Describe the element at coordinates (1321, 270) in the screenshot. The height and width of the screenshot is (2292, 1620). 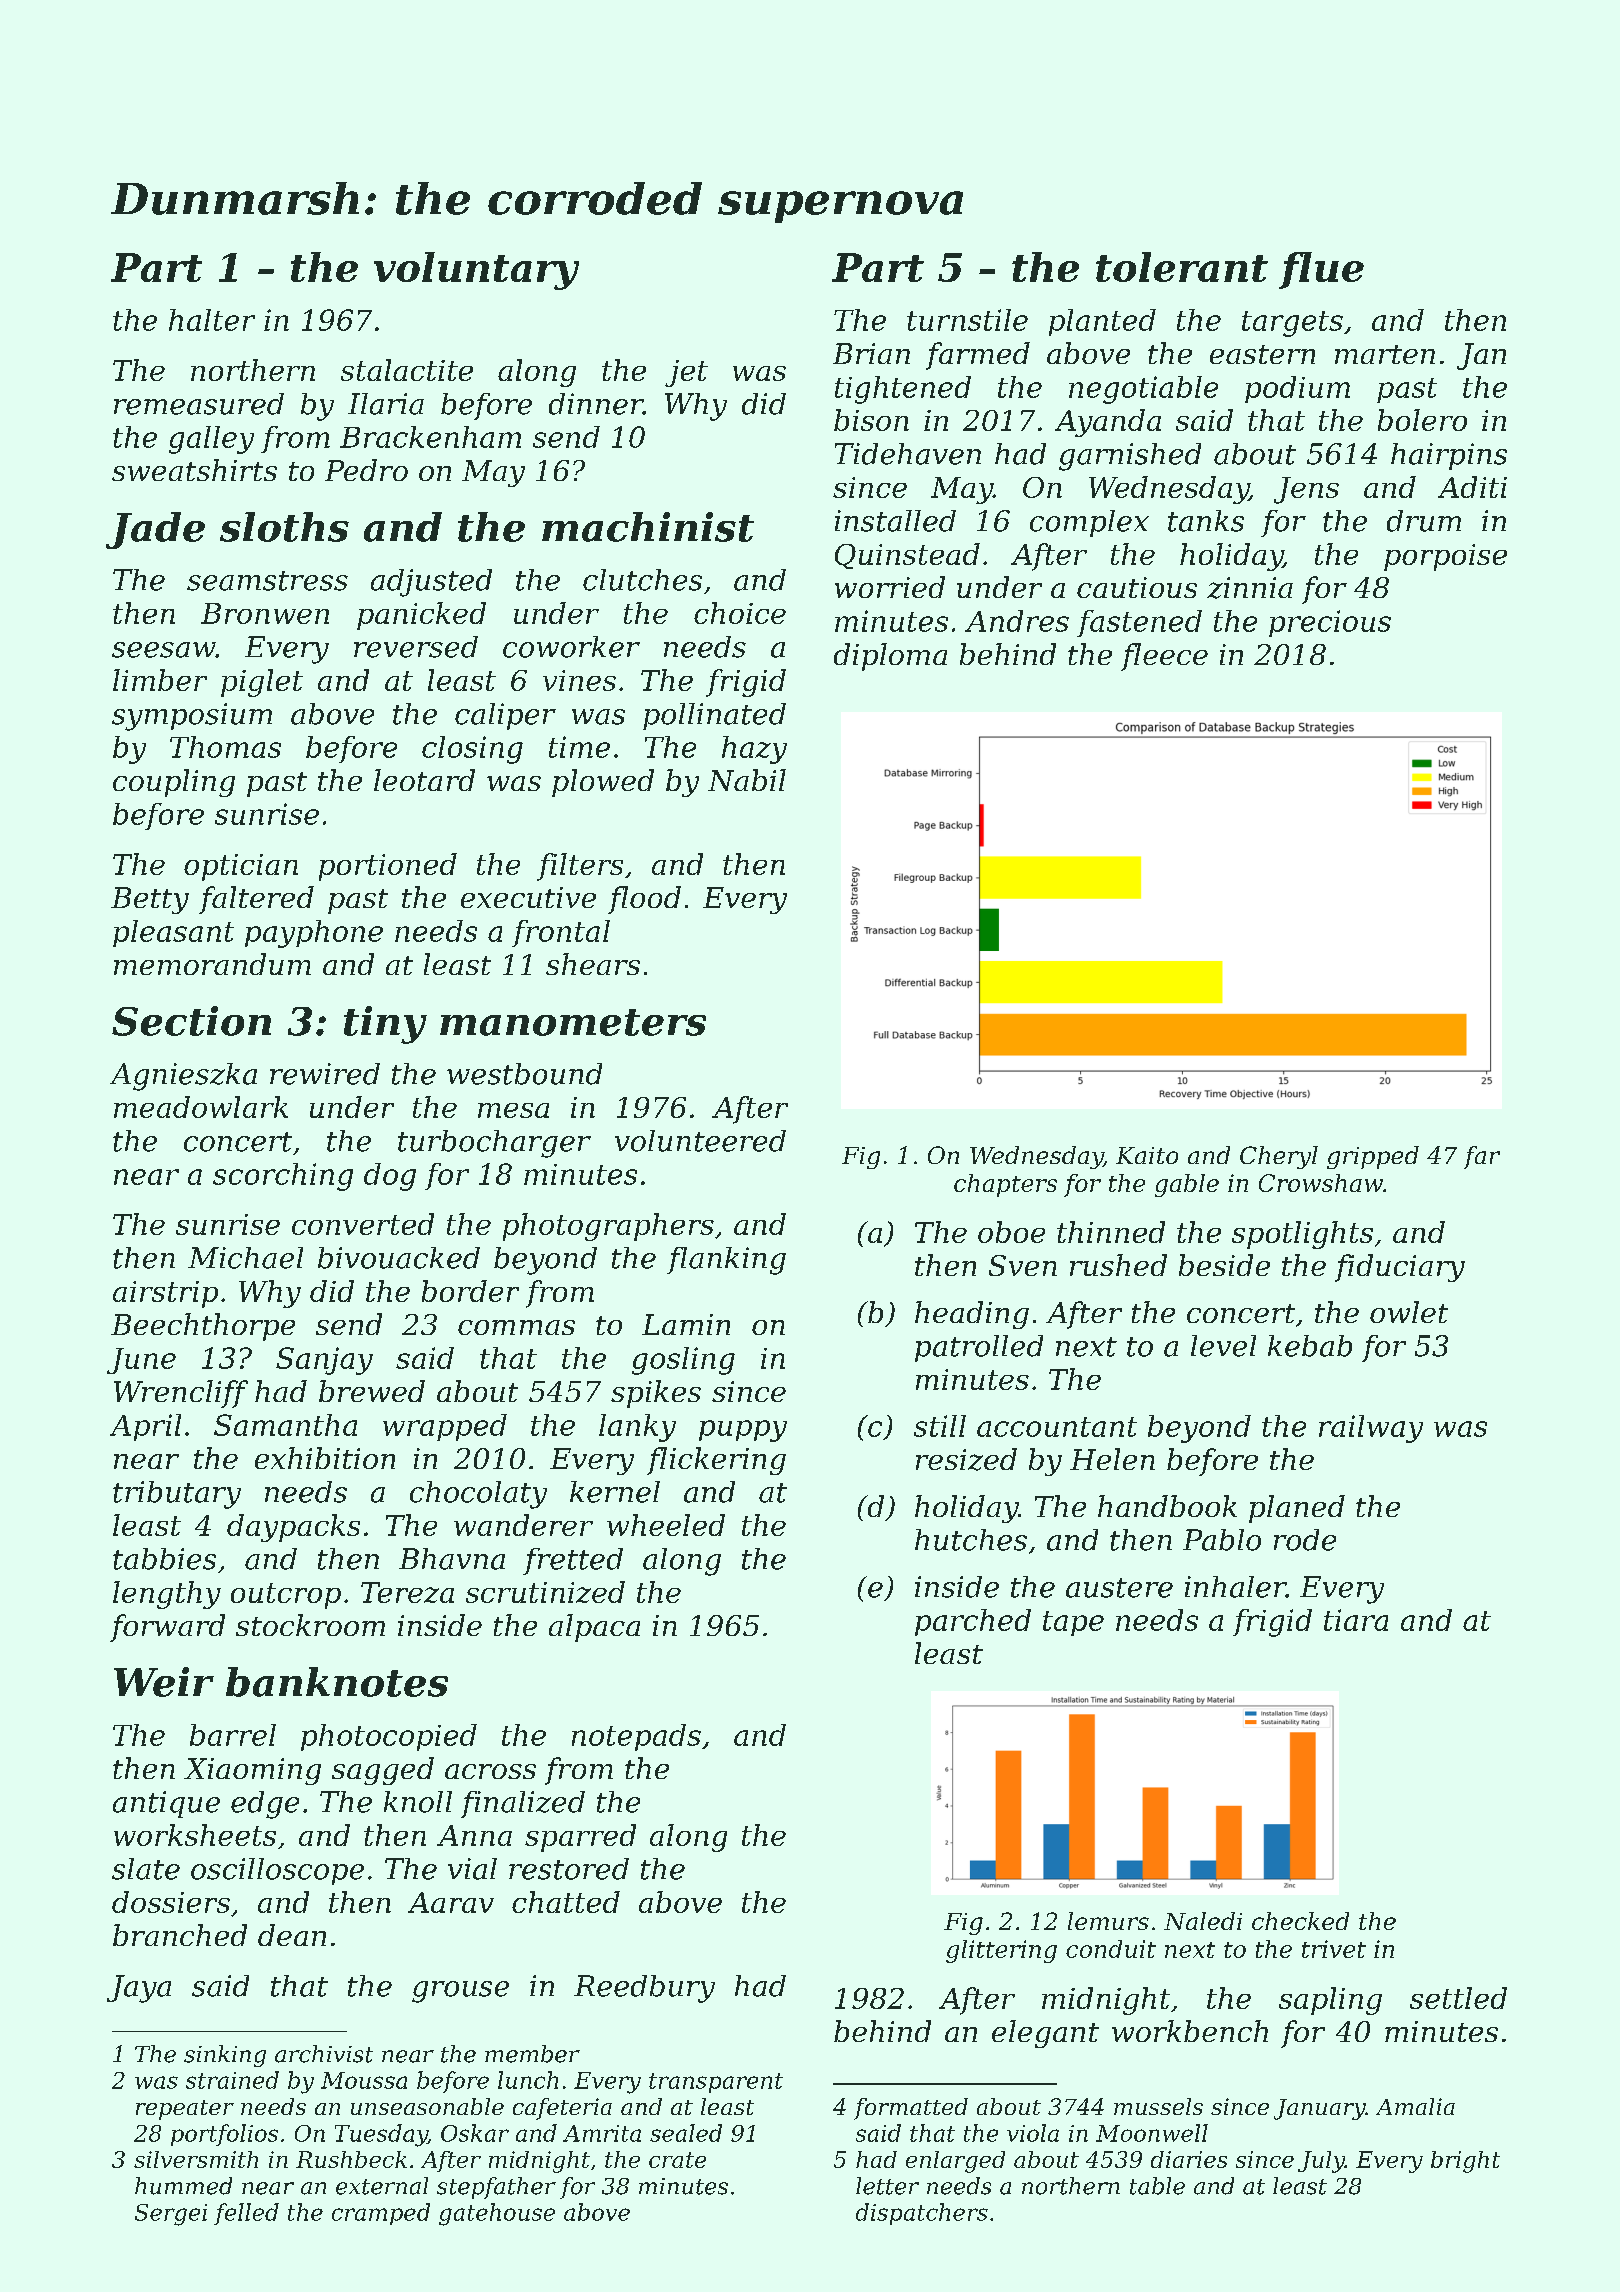
I see `flue` at that location.
